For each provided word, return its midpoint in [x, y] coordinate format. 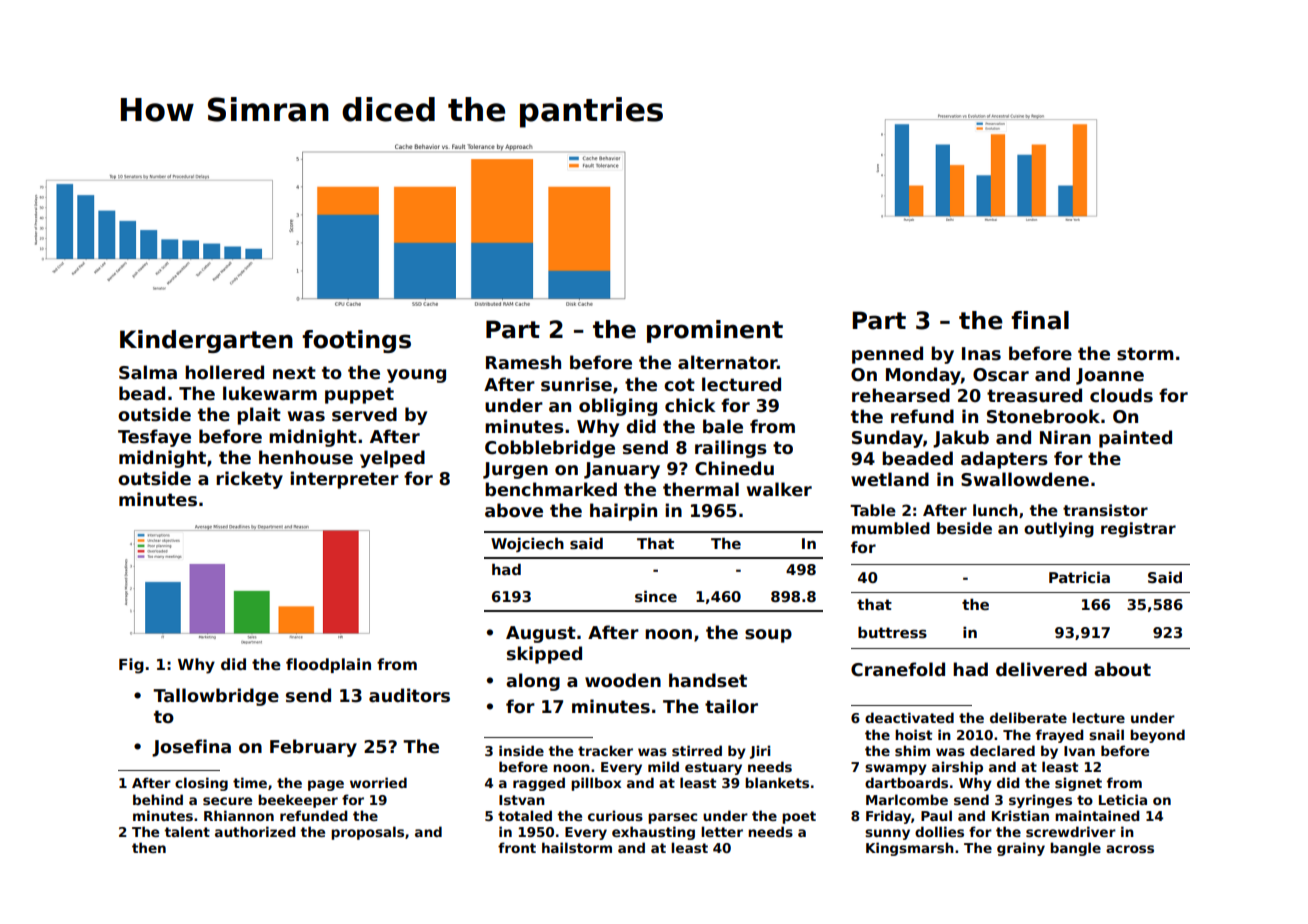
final [1040, 320]
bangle [1075, 849]
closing [201, 784]
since [656, 596]
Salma [148, 372]
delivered [1041, 669]
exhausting [653, 833]
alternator [727, 362]
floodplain [328, 665]
